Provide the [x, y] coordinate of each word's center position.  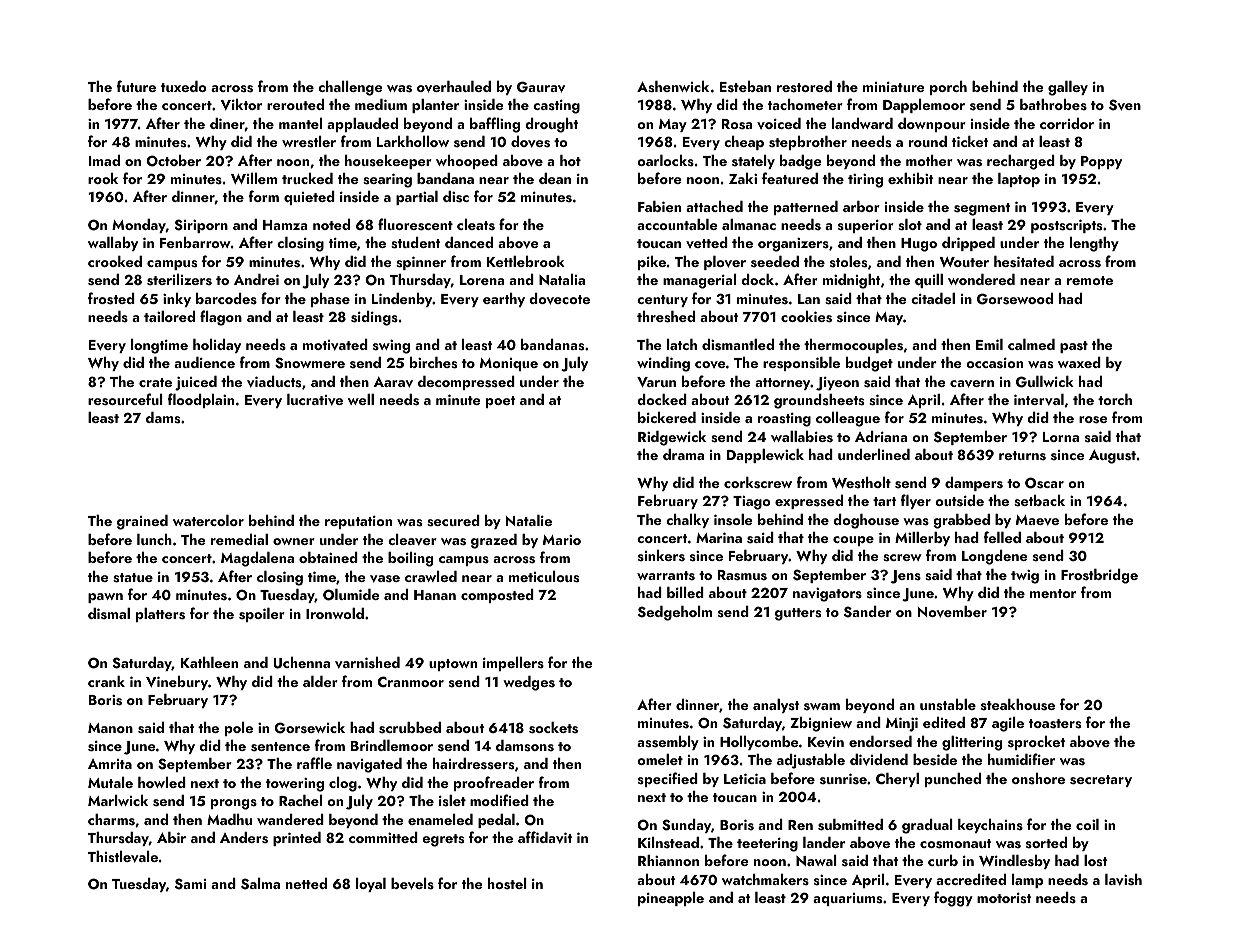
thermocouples [853, 346]
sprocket [1036, 743]
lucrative [315, 400]
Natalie [529, 520]
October [174, 161]
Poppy [1101, 162]
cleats [476, 224]
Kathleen [209, 662]
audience [204, 362]
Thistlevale [123, 857]
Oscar [1044, 483]
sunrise [843, 779]
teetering [767, 845]
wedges [529, 683]
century [662, 301]
